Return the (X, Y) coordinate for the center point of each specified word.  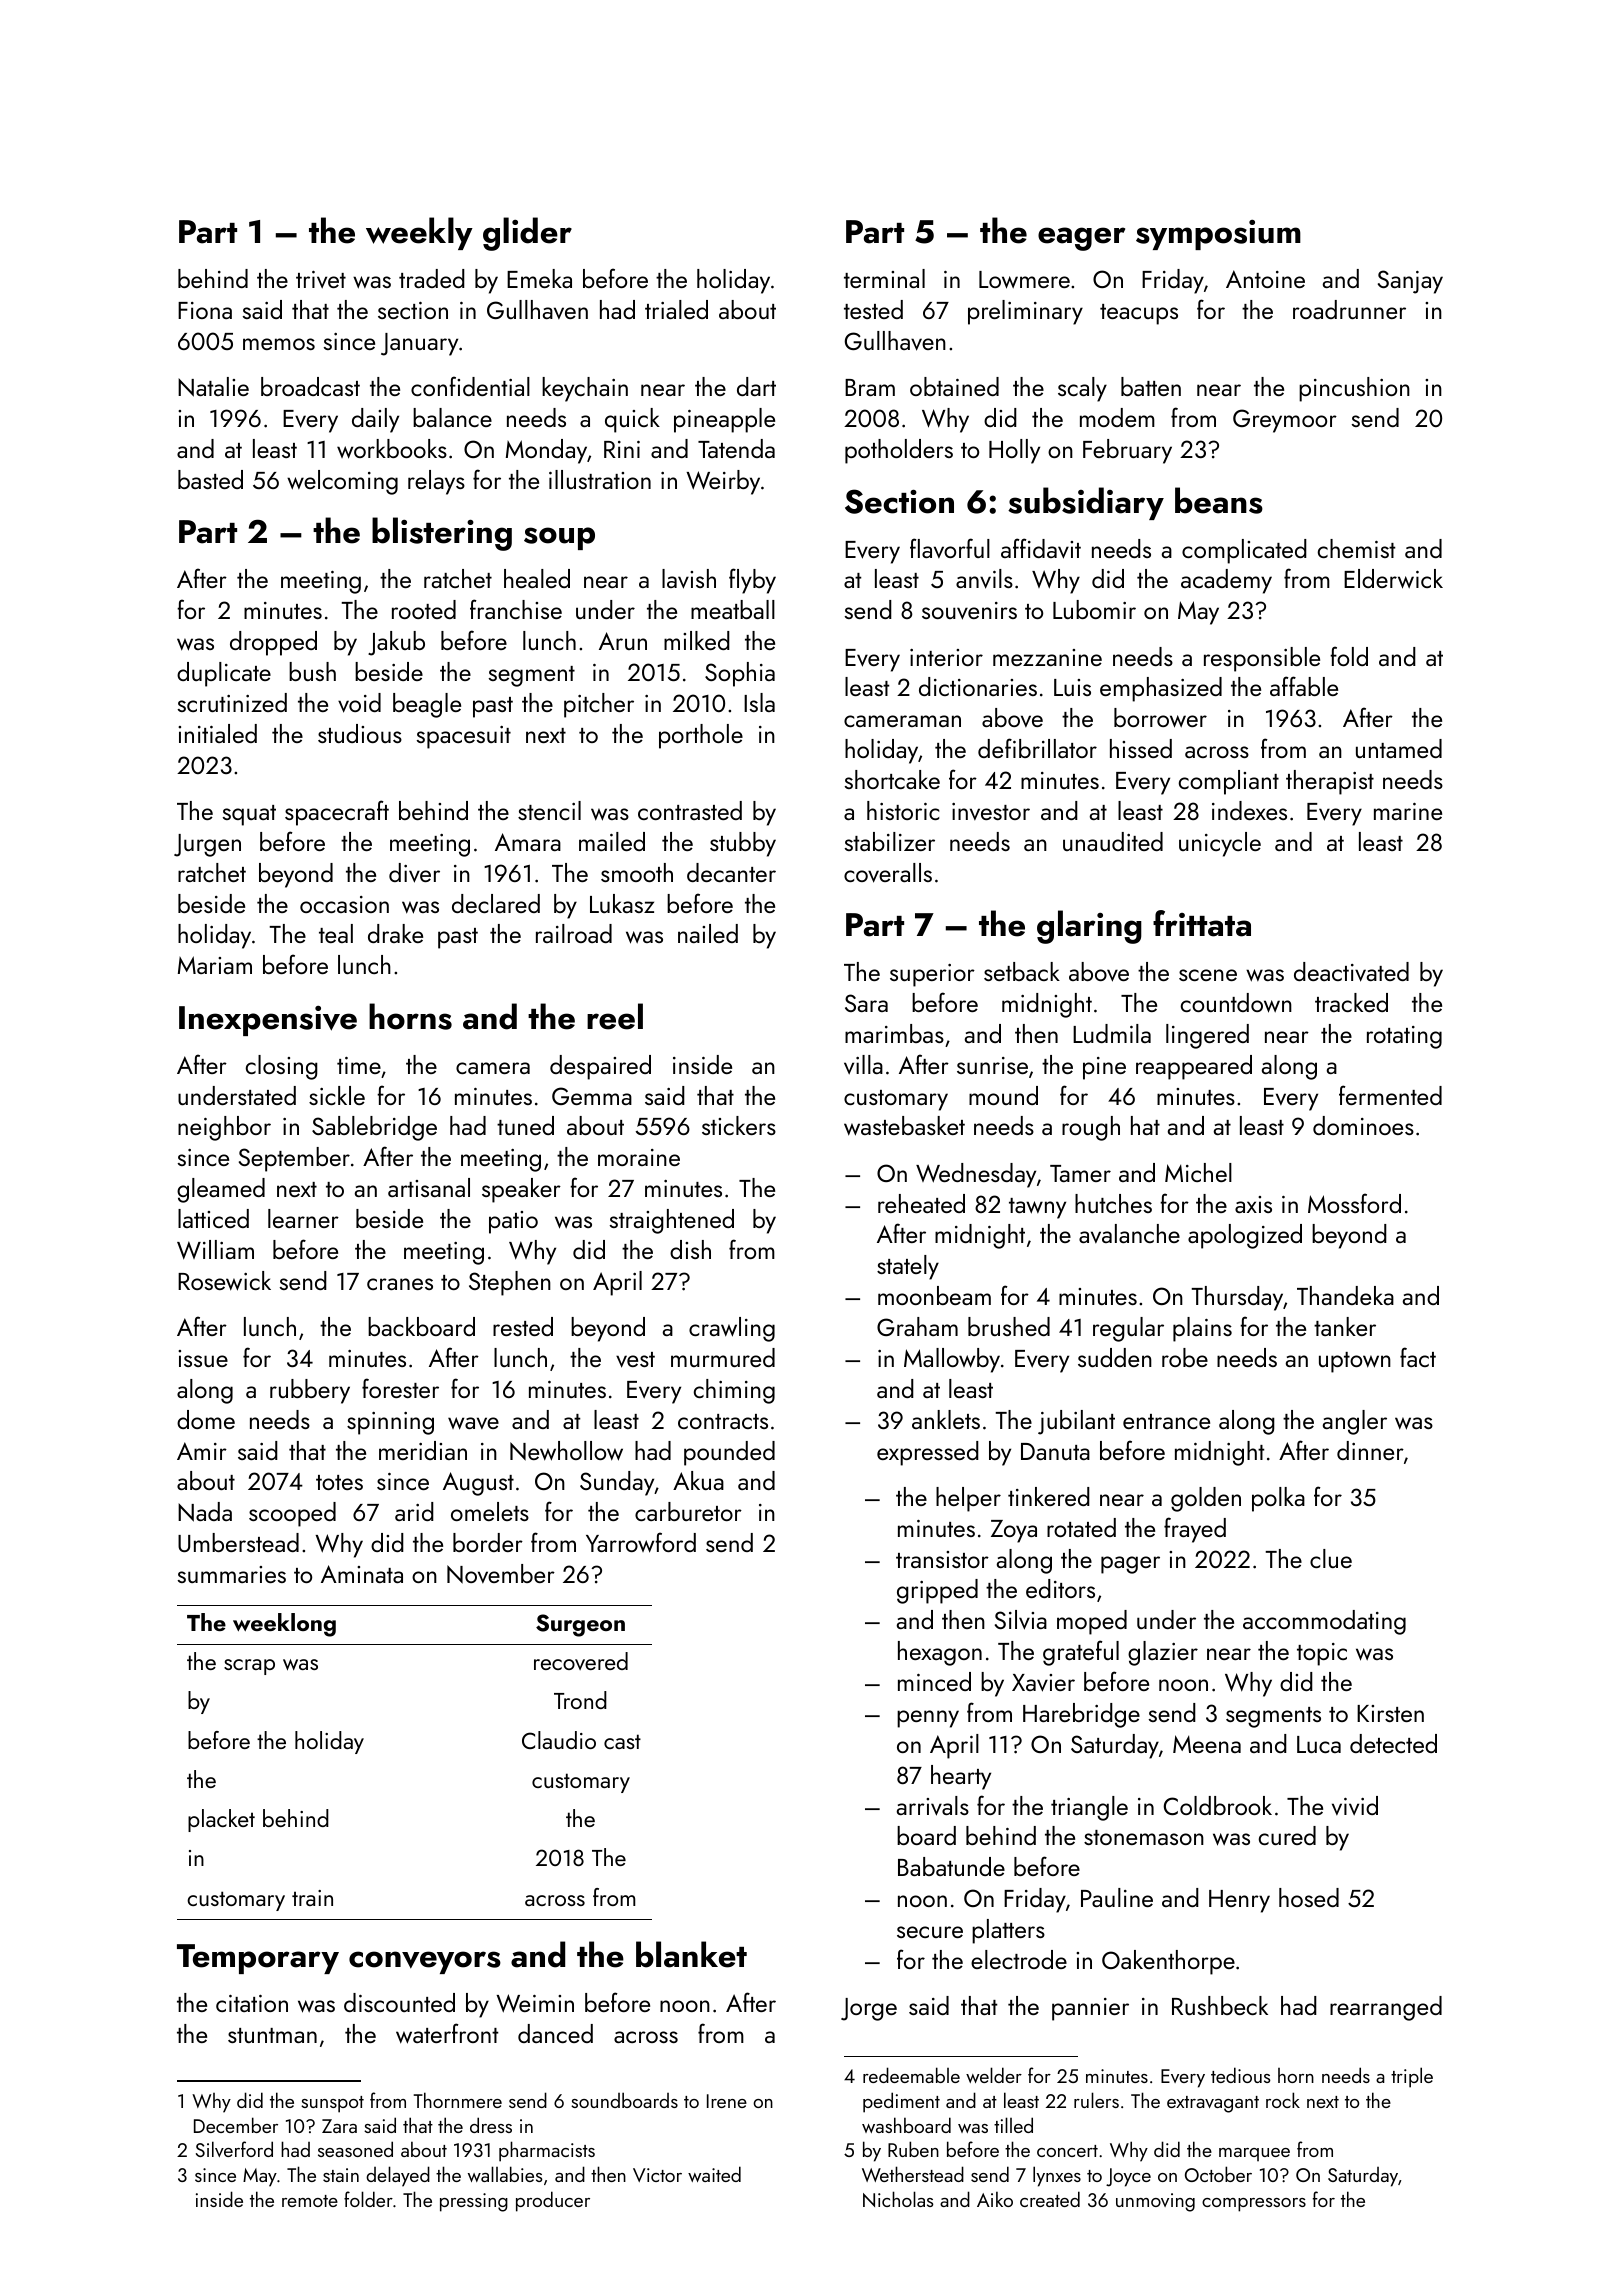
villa (863, 1065)
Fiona (205, 310)
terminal (884, 278)
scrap (249, 1667)
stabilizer (890, 841)
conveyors (425, 1962)
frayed (1195, 1530)
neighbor (224, 1128)
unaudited (1113, 841)
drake (395, 933)
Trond (580, 1700)
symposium (1218, 235)
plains (1202, 1329)
